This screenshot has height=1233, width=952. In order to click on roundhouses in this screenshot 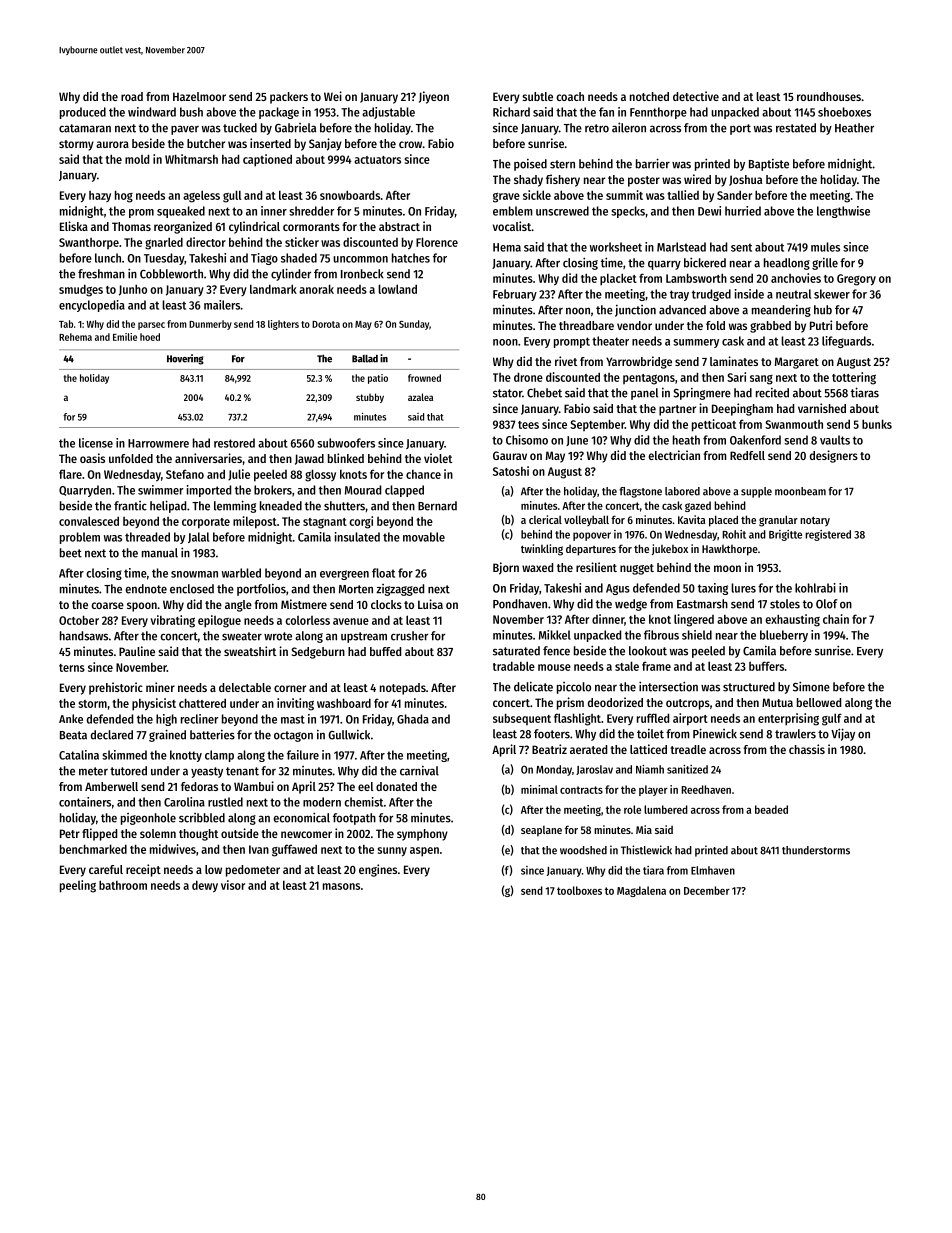, I will do `click(829, 96)`.
